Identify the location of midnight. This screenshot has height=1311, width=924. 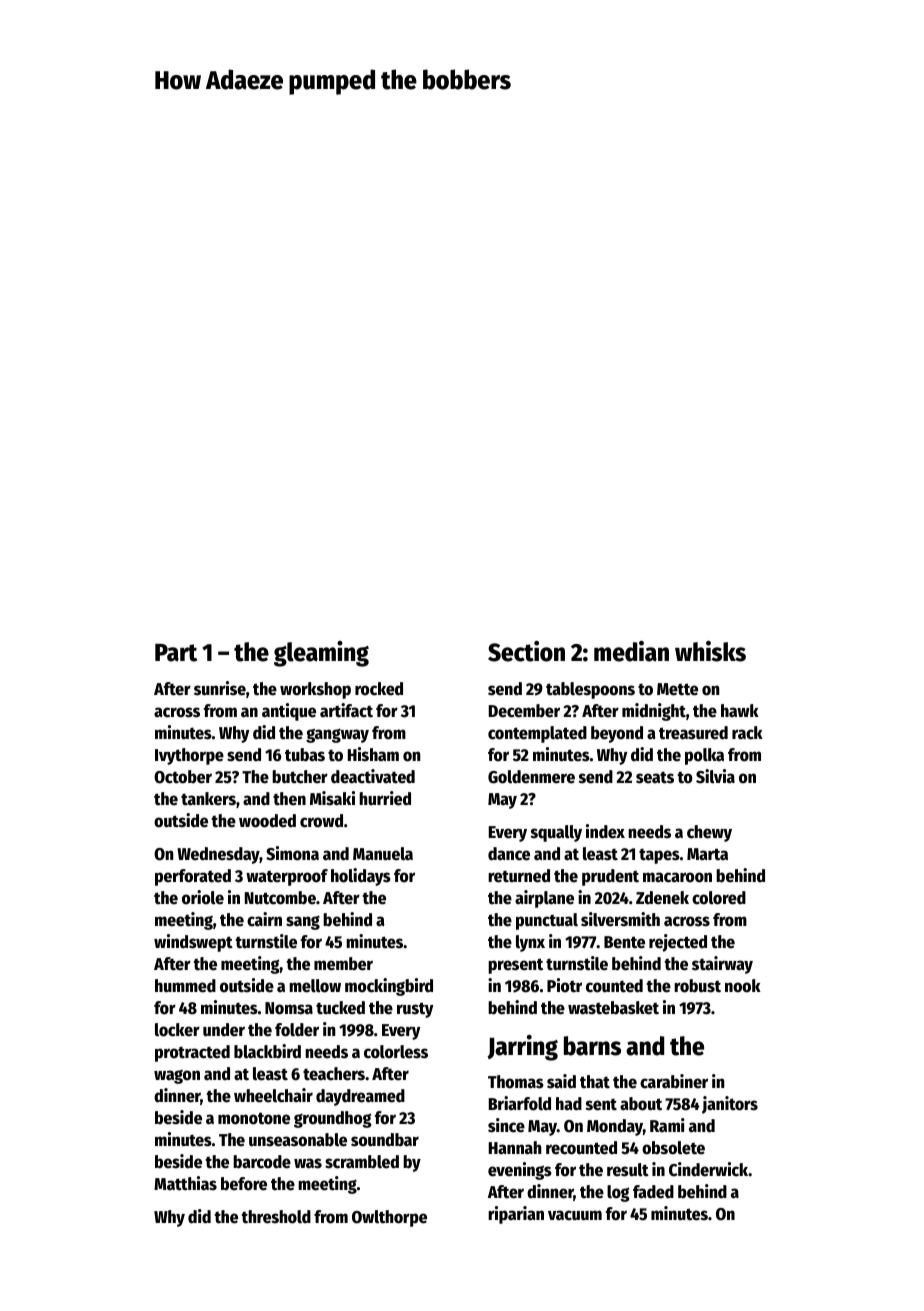
(654, 712).
